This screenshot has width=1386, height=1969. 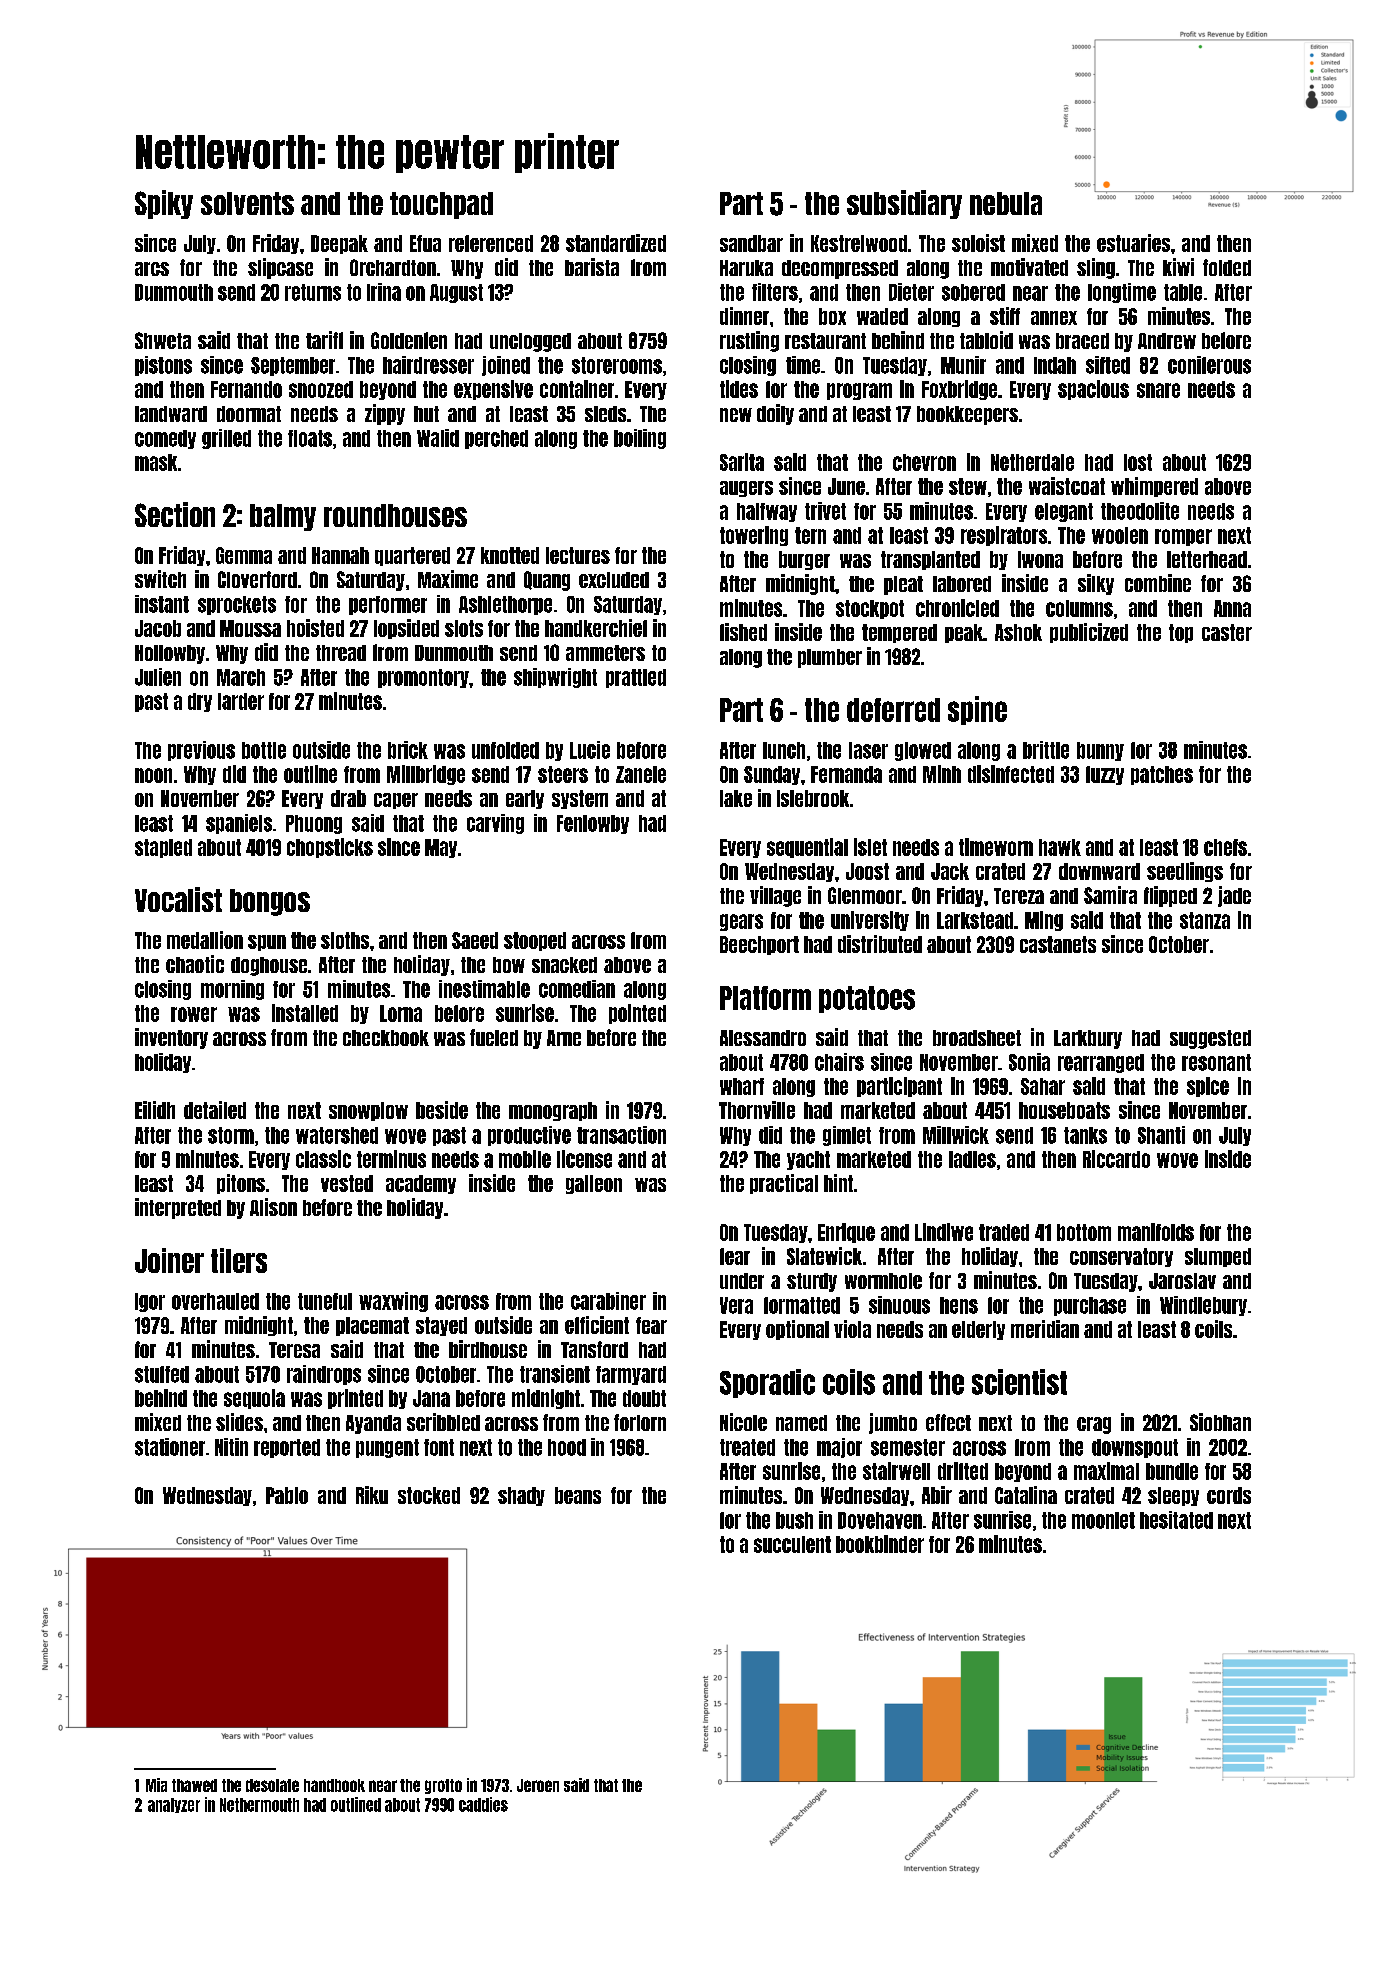 I want to click on Pablo, so click(x=287, y=1495).
